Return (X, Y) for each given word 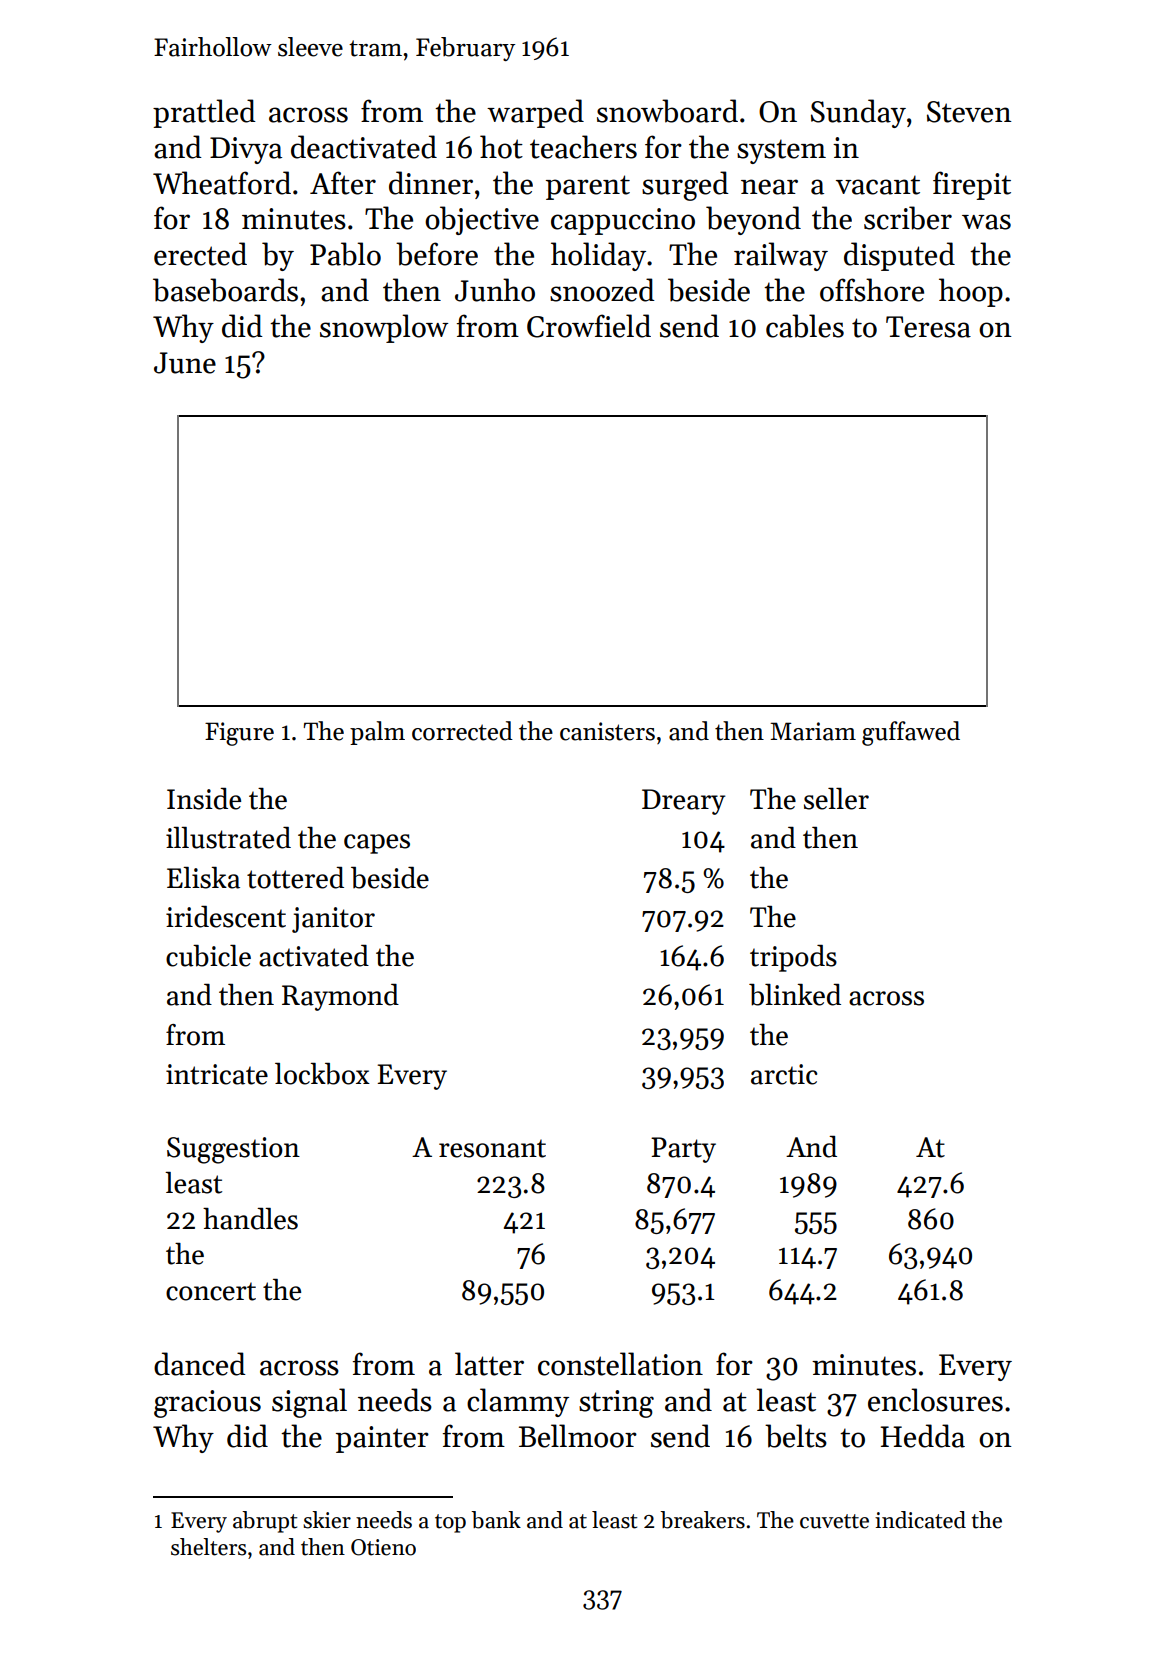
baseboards (225, 290)
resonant (492, 1148)
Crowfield (589, 326)
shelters (208, 1547)
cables (805, 326)
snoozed (602, 290)
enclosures (935, 1400)
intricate (217, 1074)
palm (377, 733)
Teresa (928, 327)
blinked (795, 995)
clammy (518, 1402)
